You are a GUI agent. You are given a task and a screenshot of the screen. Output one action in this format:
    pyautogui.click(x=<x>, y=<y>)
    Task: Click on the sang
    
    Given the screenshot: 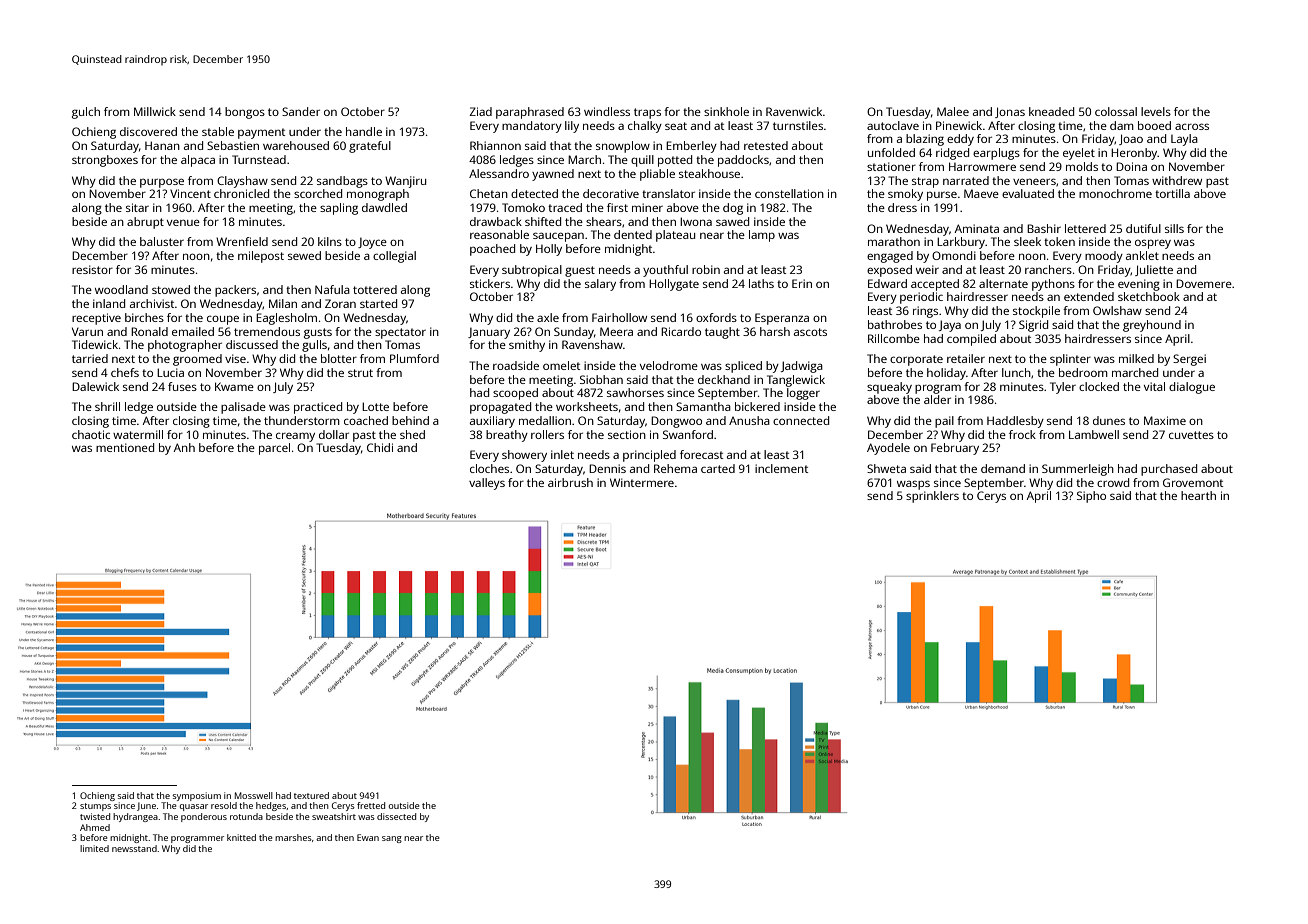 What is the action you would take?
    pyautogui.click(x=392, y=839)
